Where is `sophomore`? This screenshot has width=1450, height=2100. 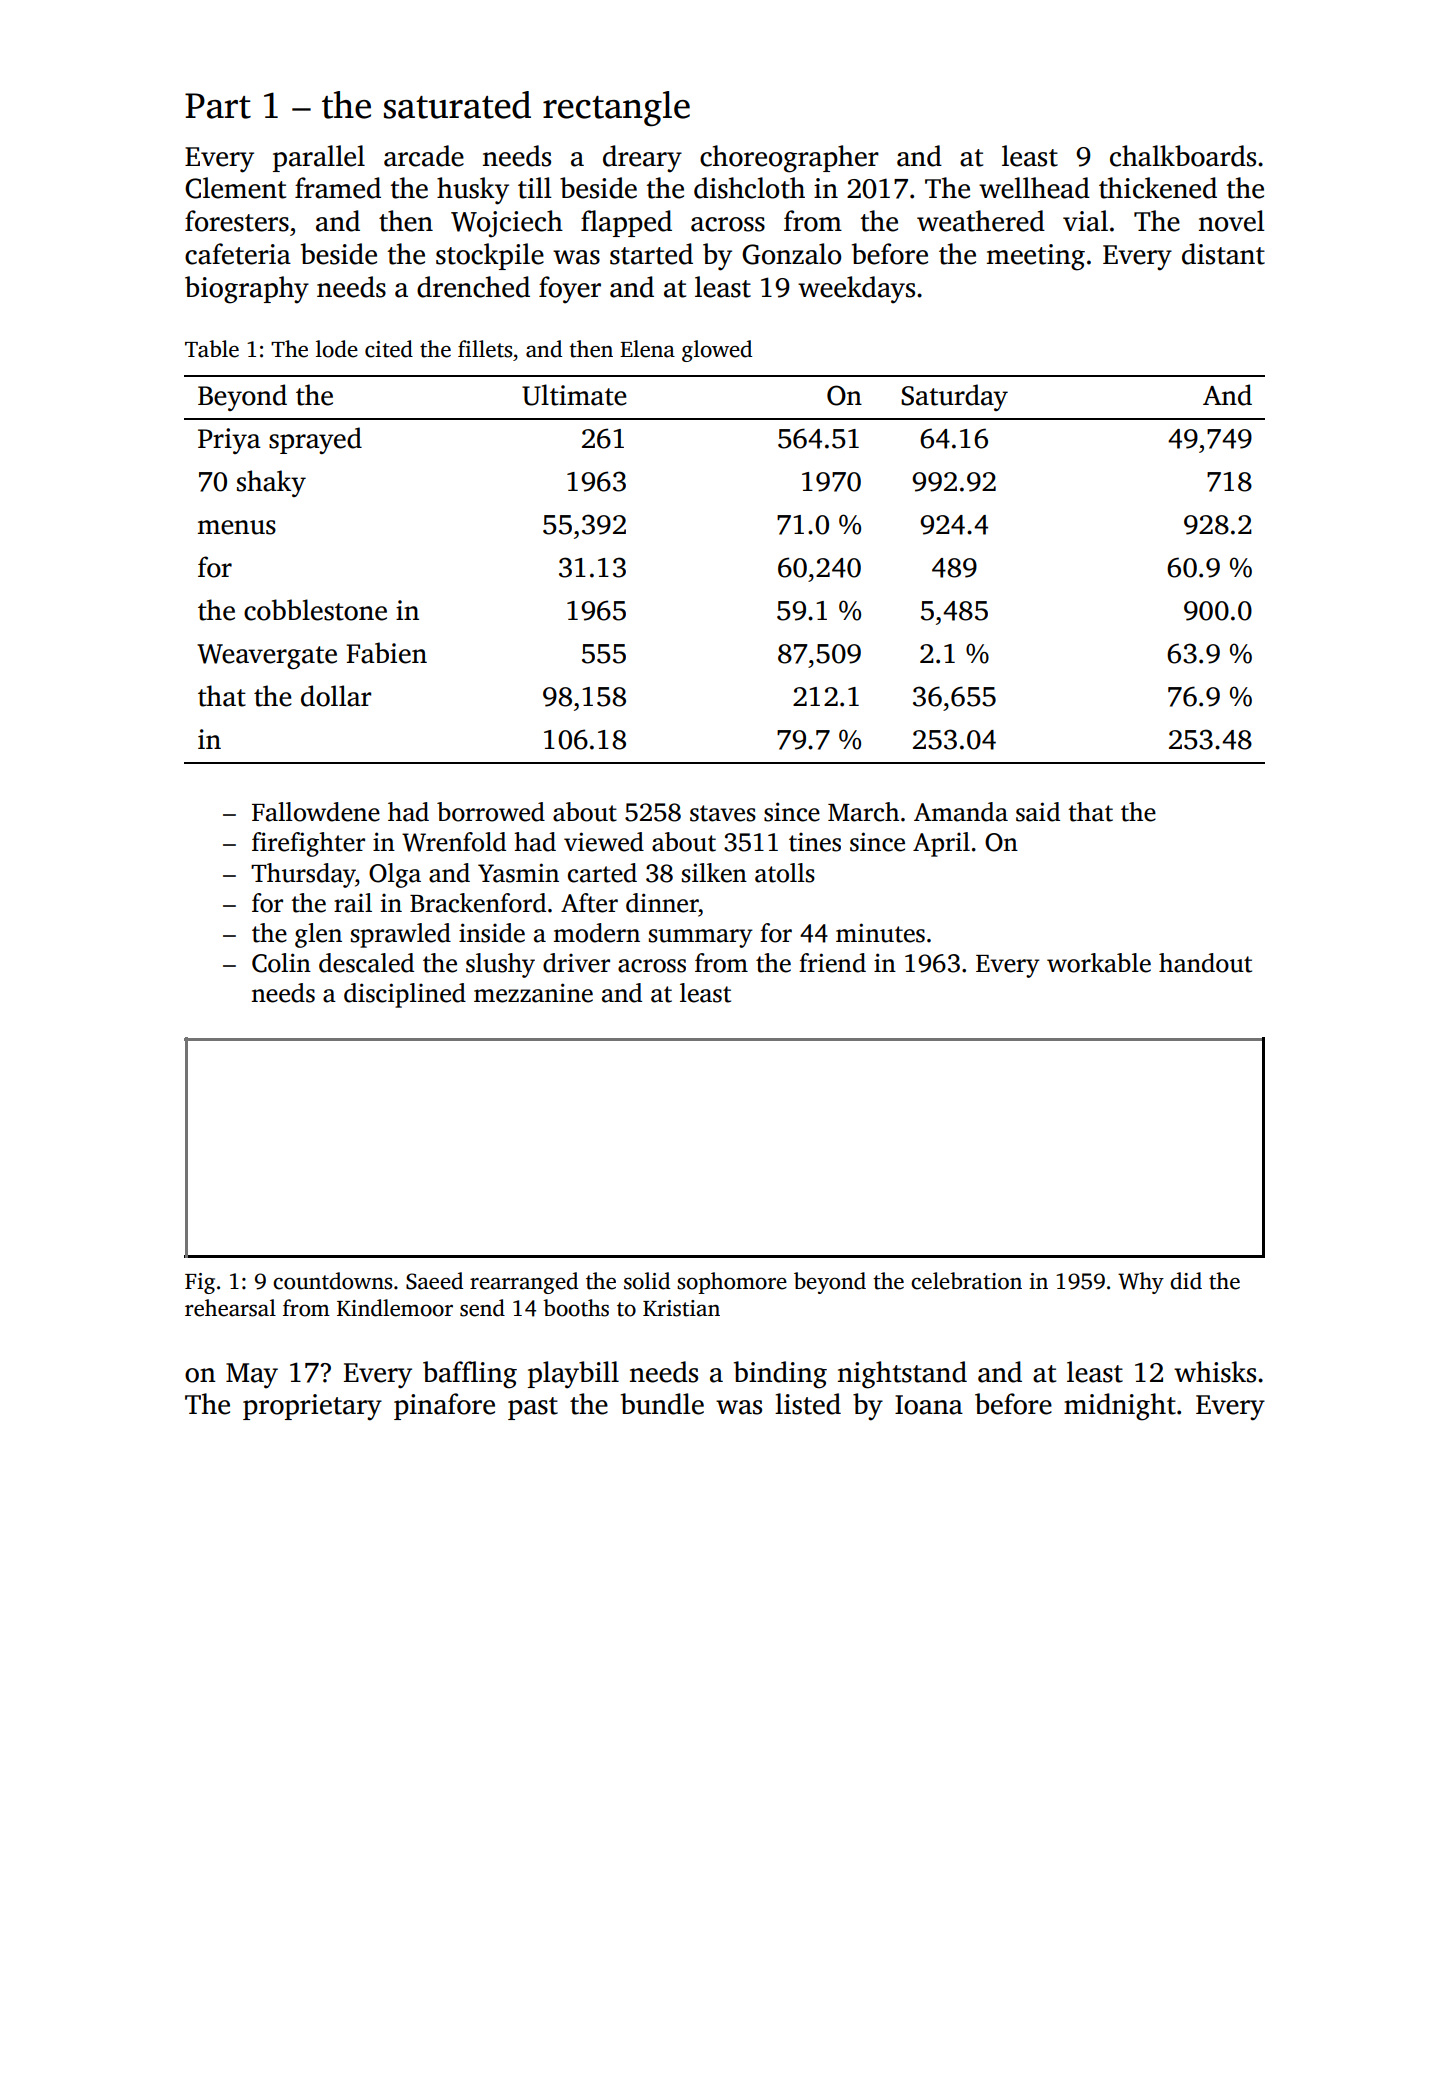 sophomore is located at coordinates (732, 1283).
